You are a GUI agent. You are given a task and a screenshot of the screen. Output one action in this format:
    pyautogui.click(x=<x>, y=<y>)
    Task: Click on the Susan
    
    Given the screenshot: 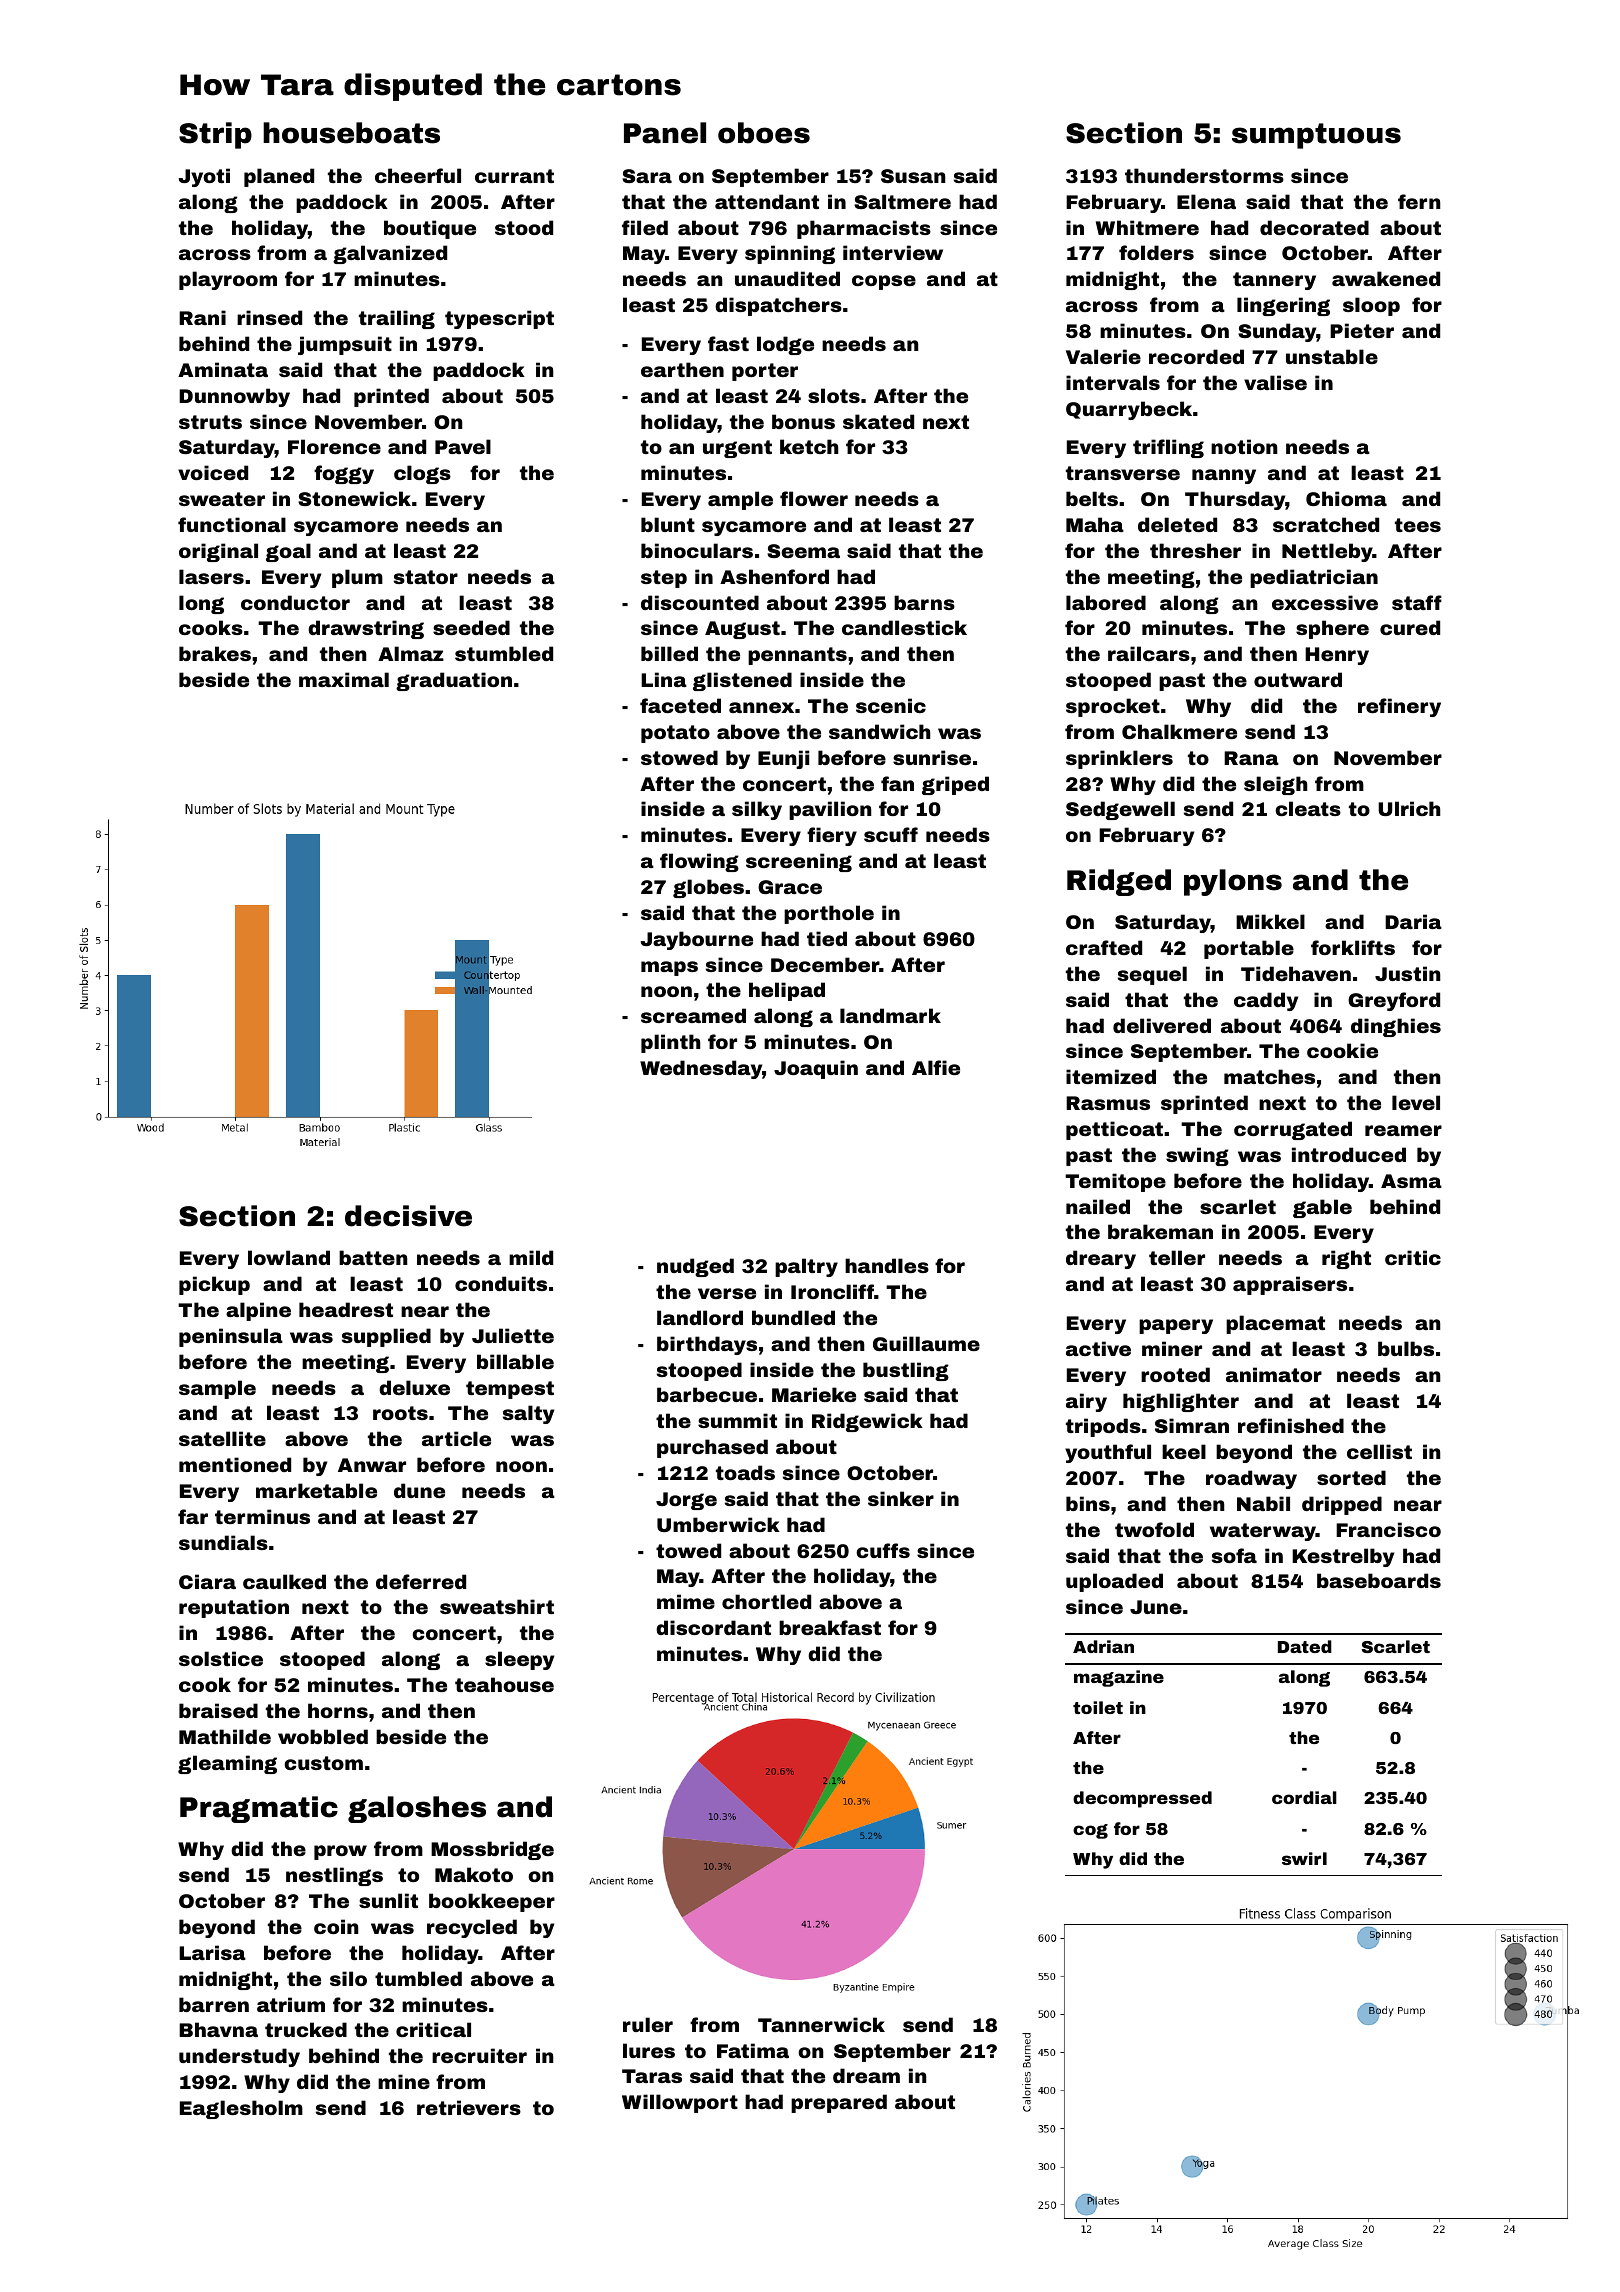 What is the action you would take?
    pyautogui.click(x=913, y=176)
